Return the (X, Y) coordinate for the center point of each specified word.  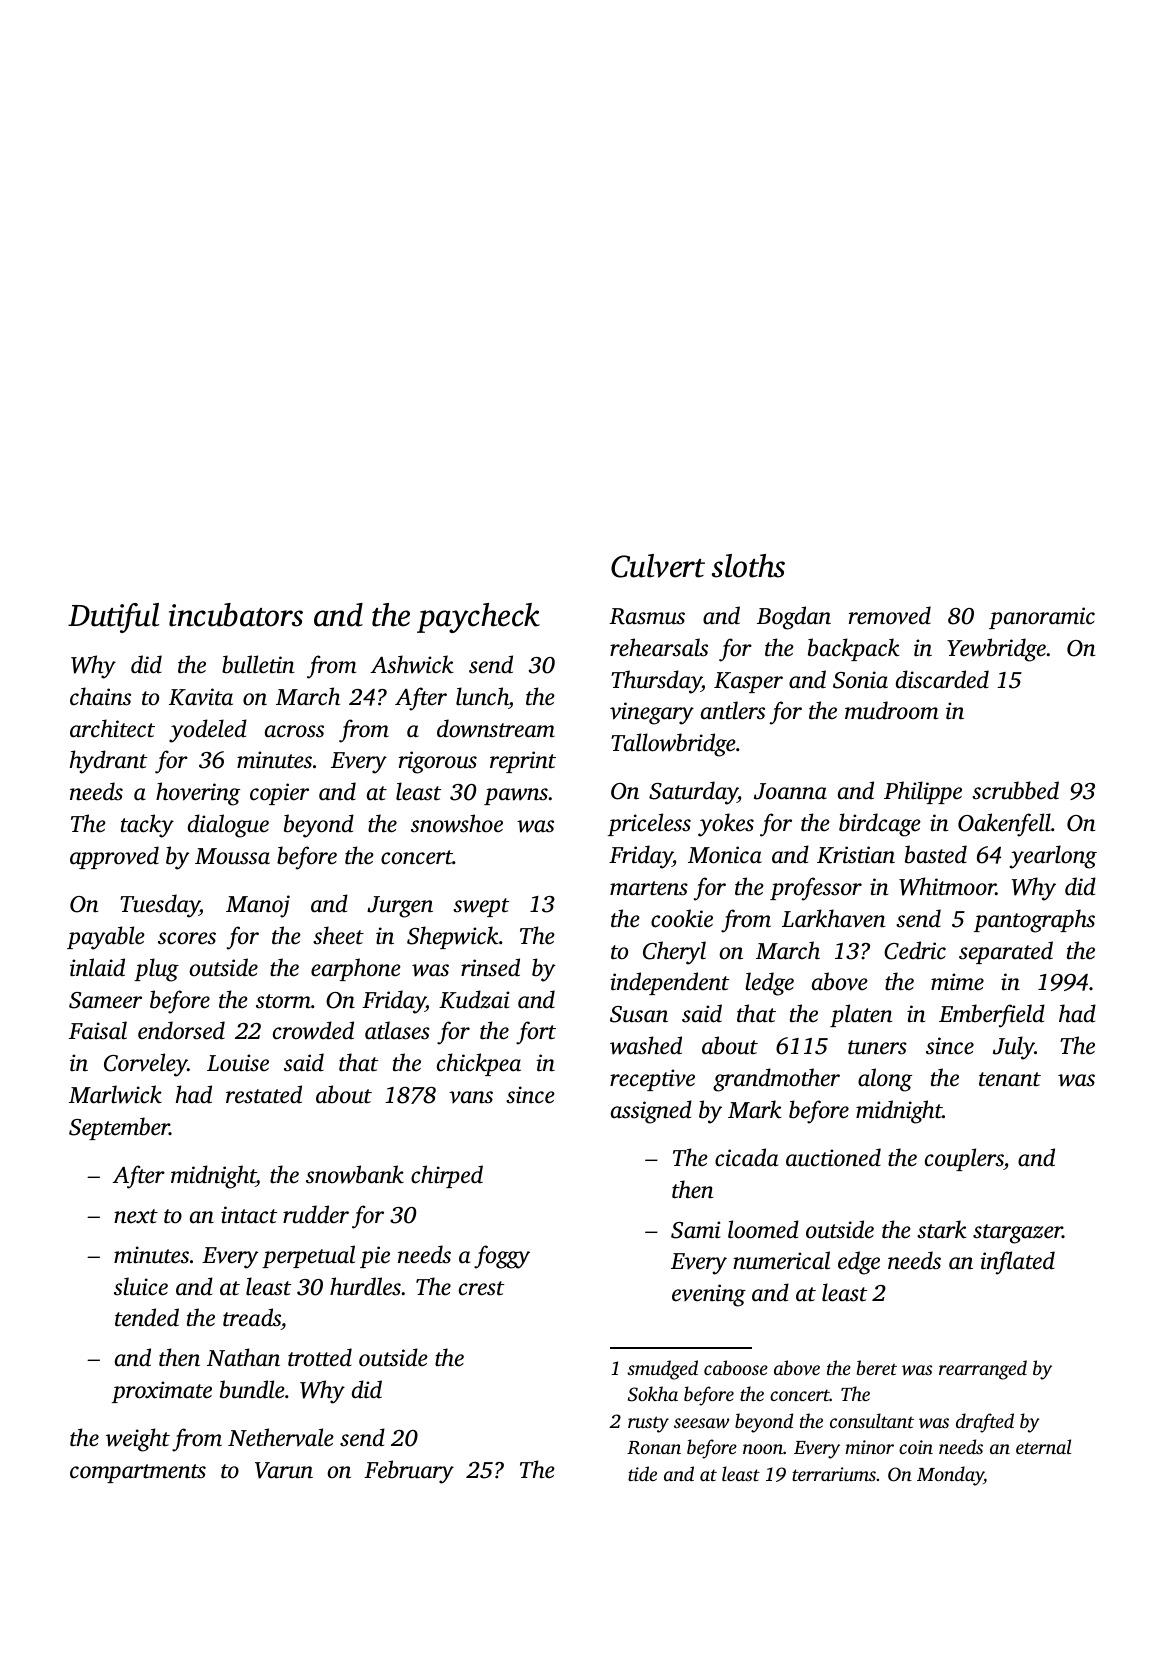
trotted (320, 1357)
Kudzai (474, 999)
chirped (447, 1176)
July (1014, 1048)
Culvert (658, 566)
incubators (236, 615)
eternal (1043, 1446)
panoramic (1042, 618)
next (136, 1216)
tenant (1010, 1079)
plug (156, 970)
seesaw (702, 1423)
